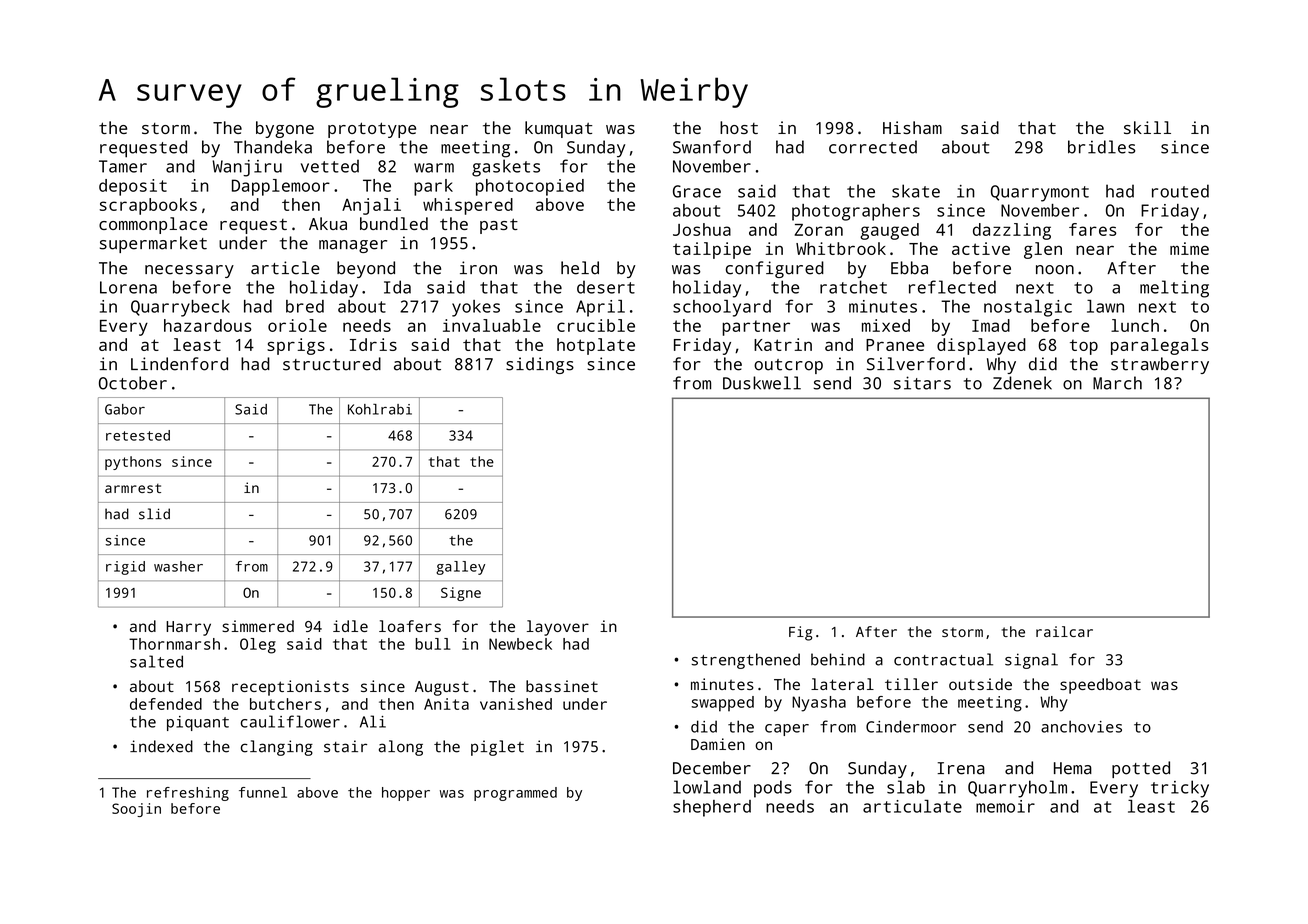 The width and height of the document is (1308, 924). I want to click on warm, so click(434, 168).
